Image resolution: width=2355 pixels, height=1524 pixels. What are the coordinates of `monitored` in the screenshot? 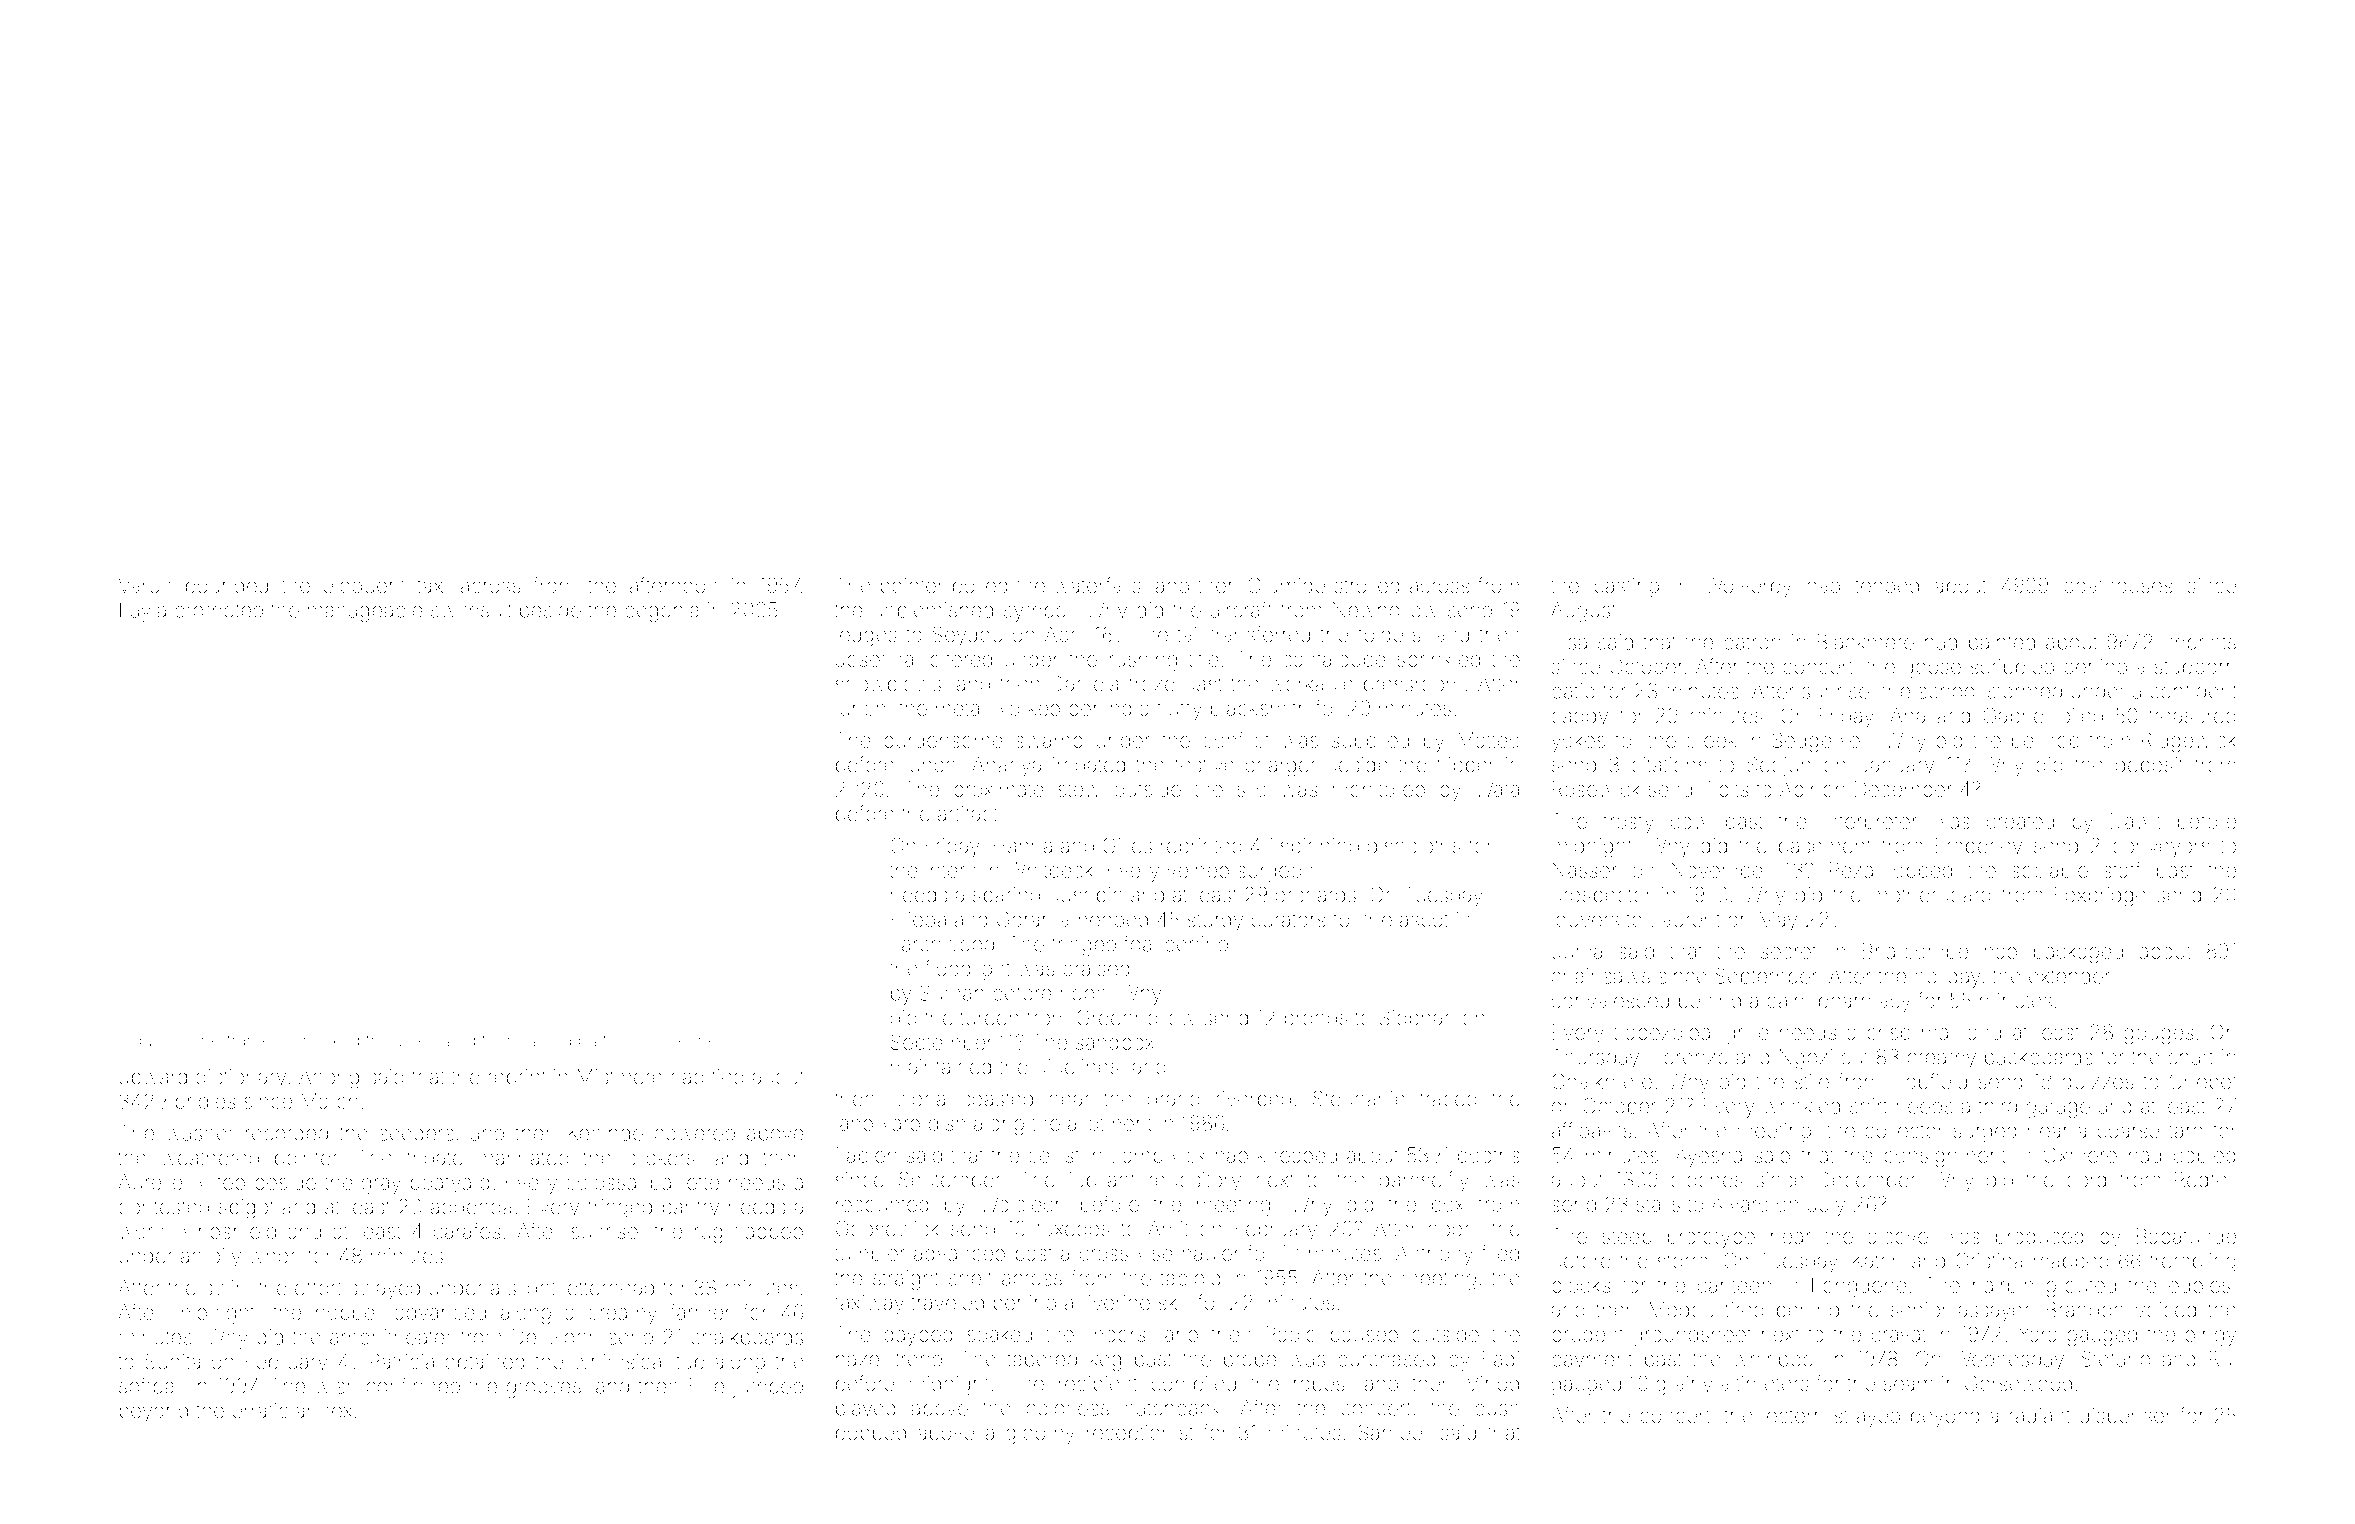 It's located at (1379, 789).
